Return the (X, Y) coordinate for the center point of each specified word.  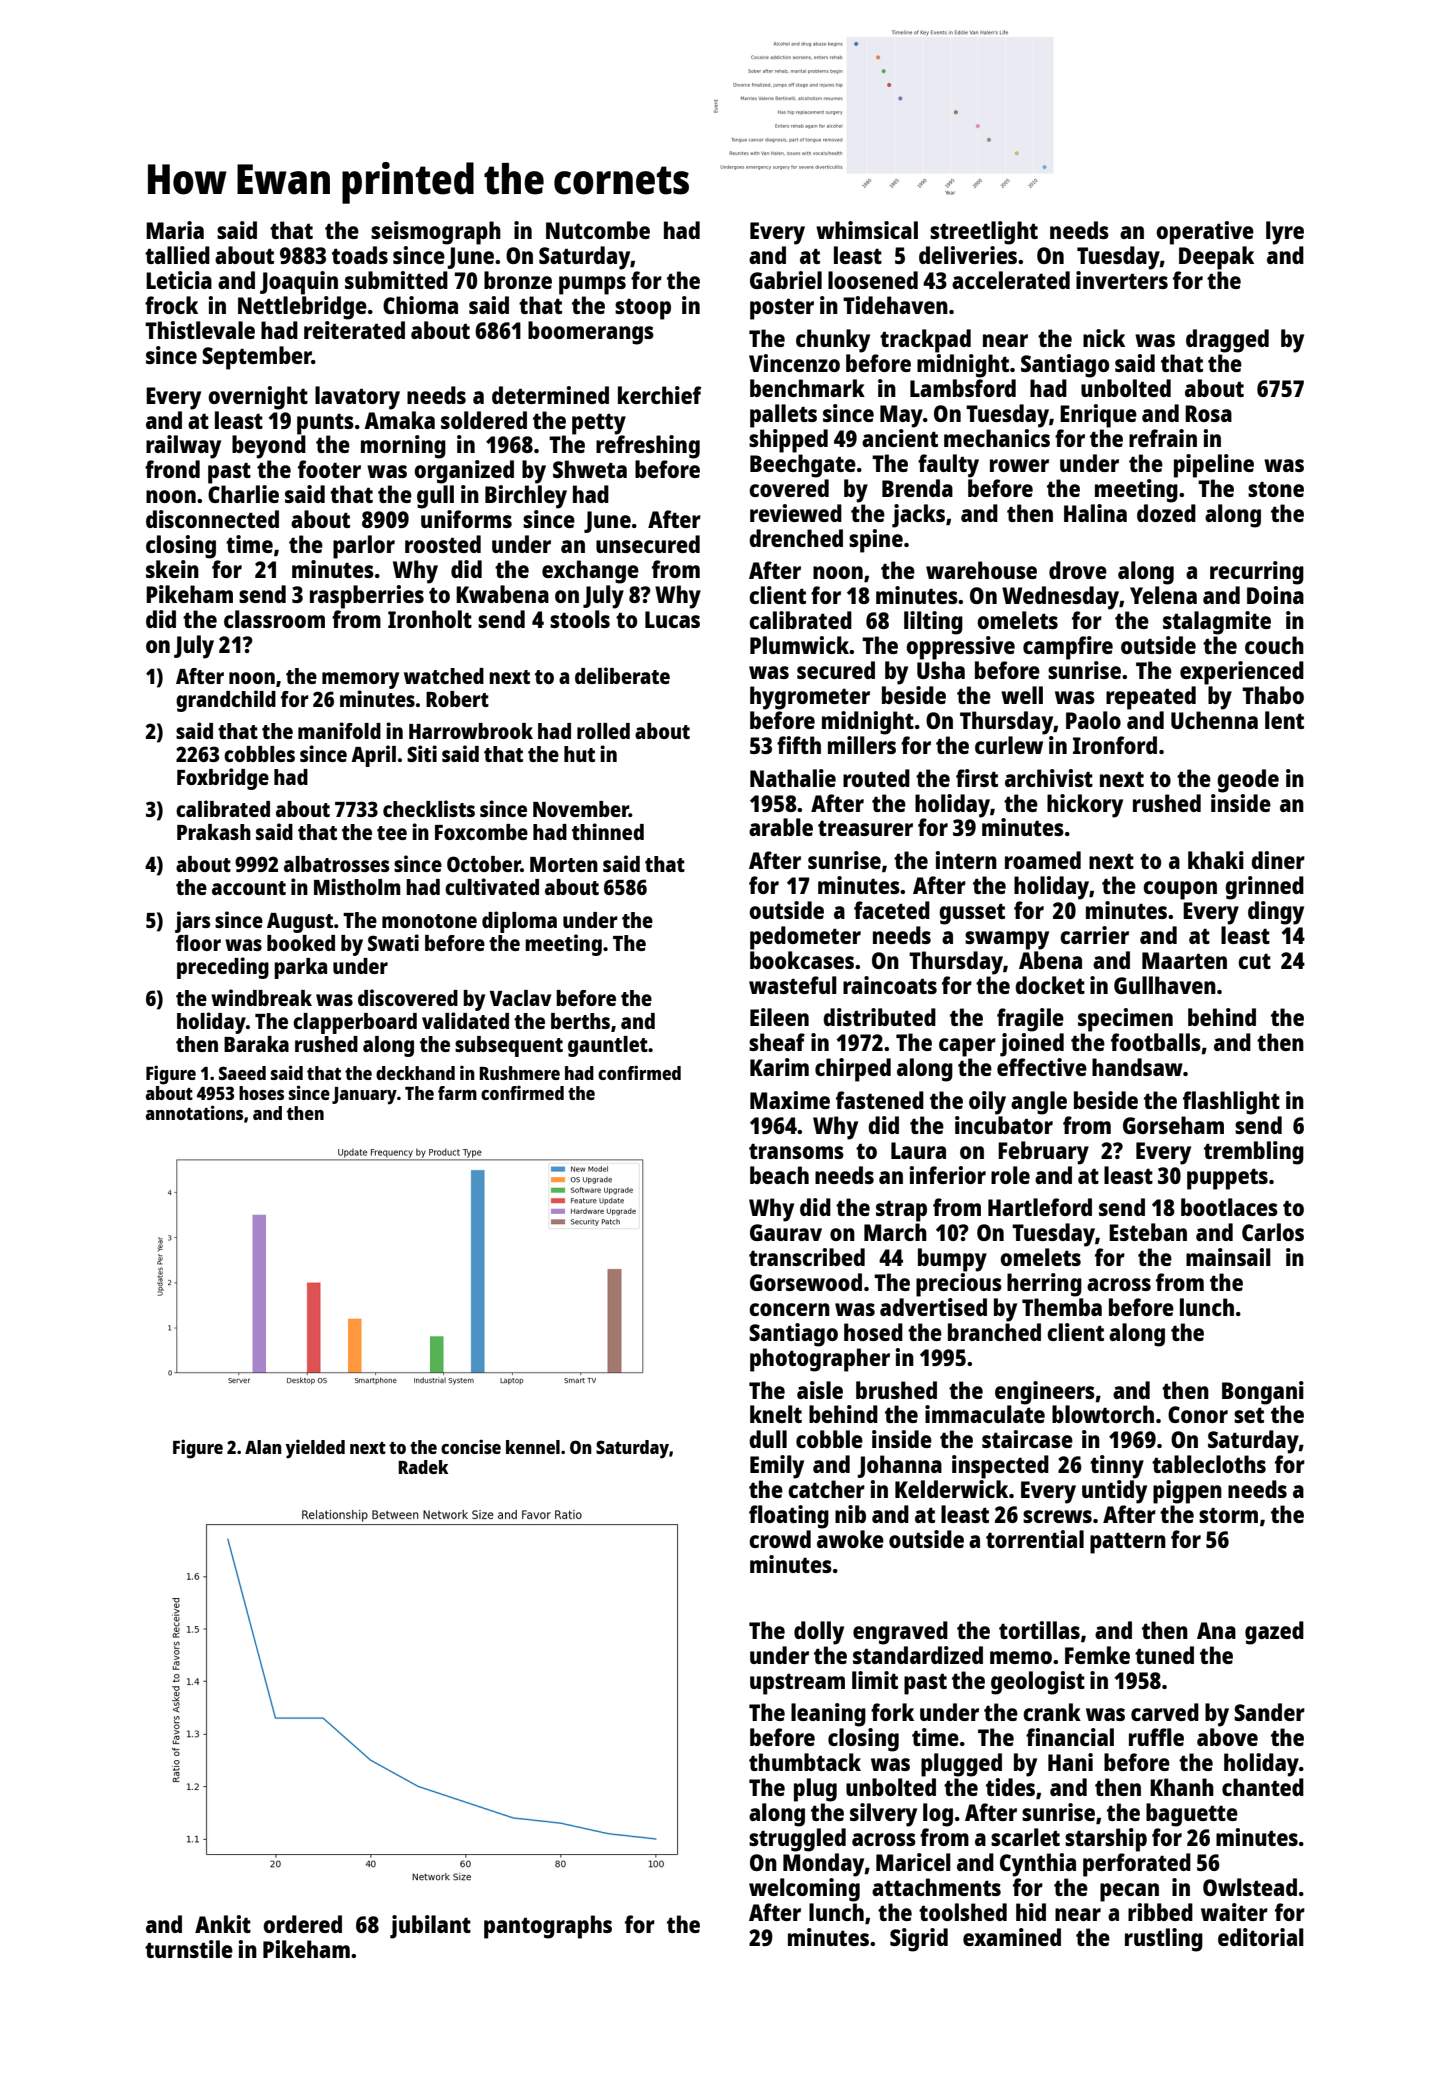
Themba (1062, 1307)
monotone (429, 921)
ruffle (1156, 1737)
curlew (1009, 745)
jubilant (430, 1927)
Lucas (672, 619)
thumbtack (805, 1762)
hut (579, 754)
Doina (1275, 595)
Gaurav (786, 1232)
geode (1248, 781)
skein (172, 569)
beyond (269, 447)
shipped (788, 441)
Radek (423, 1467)
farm (457, 1093)
